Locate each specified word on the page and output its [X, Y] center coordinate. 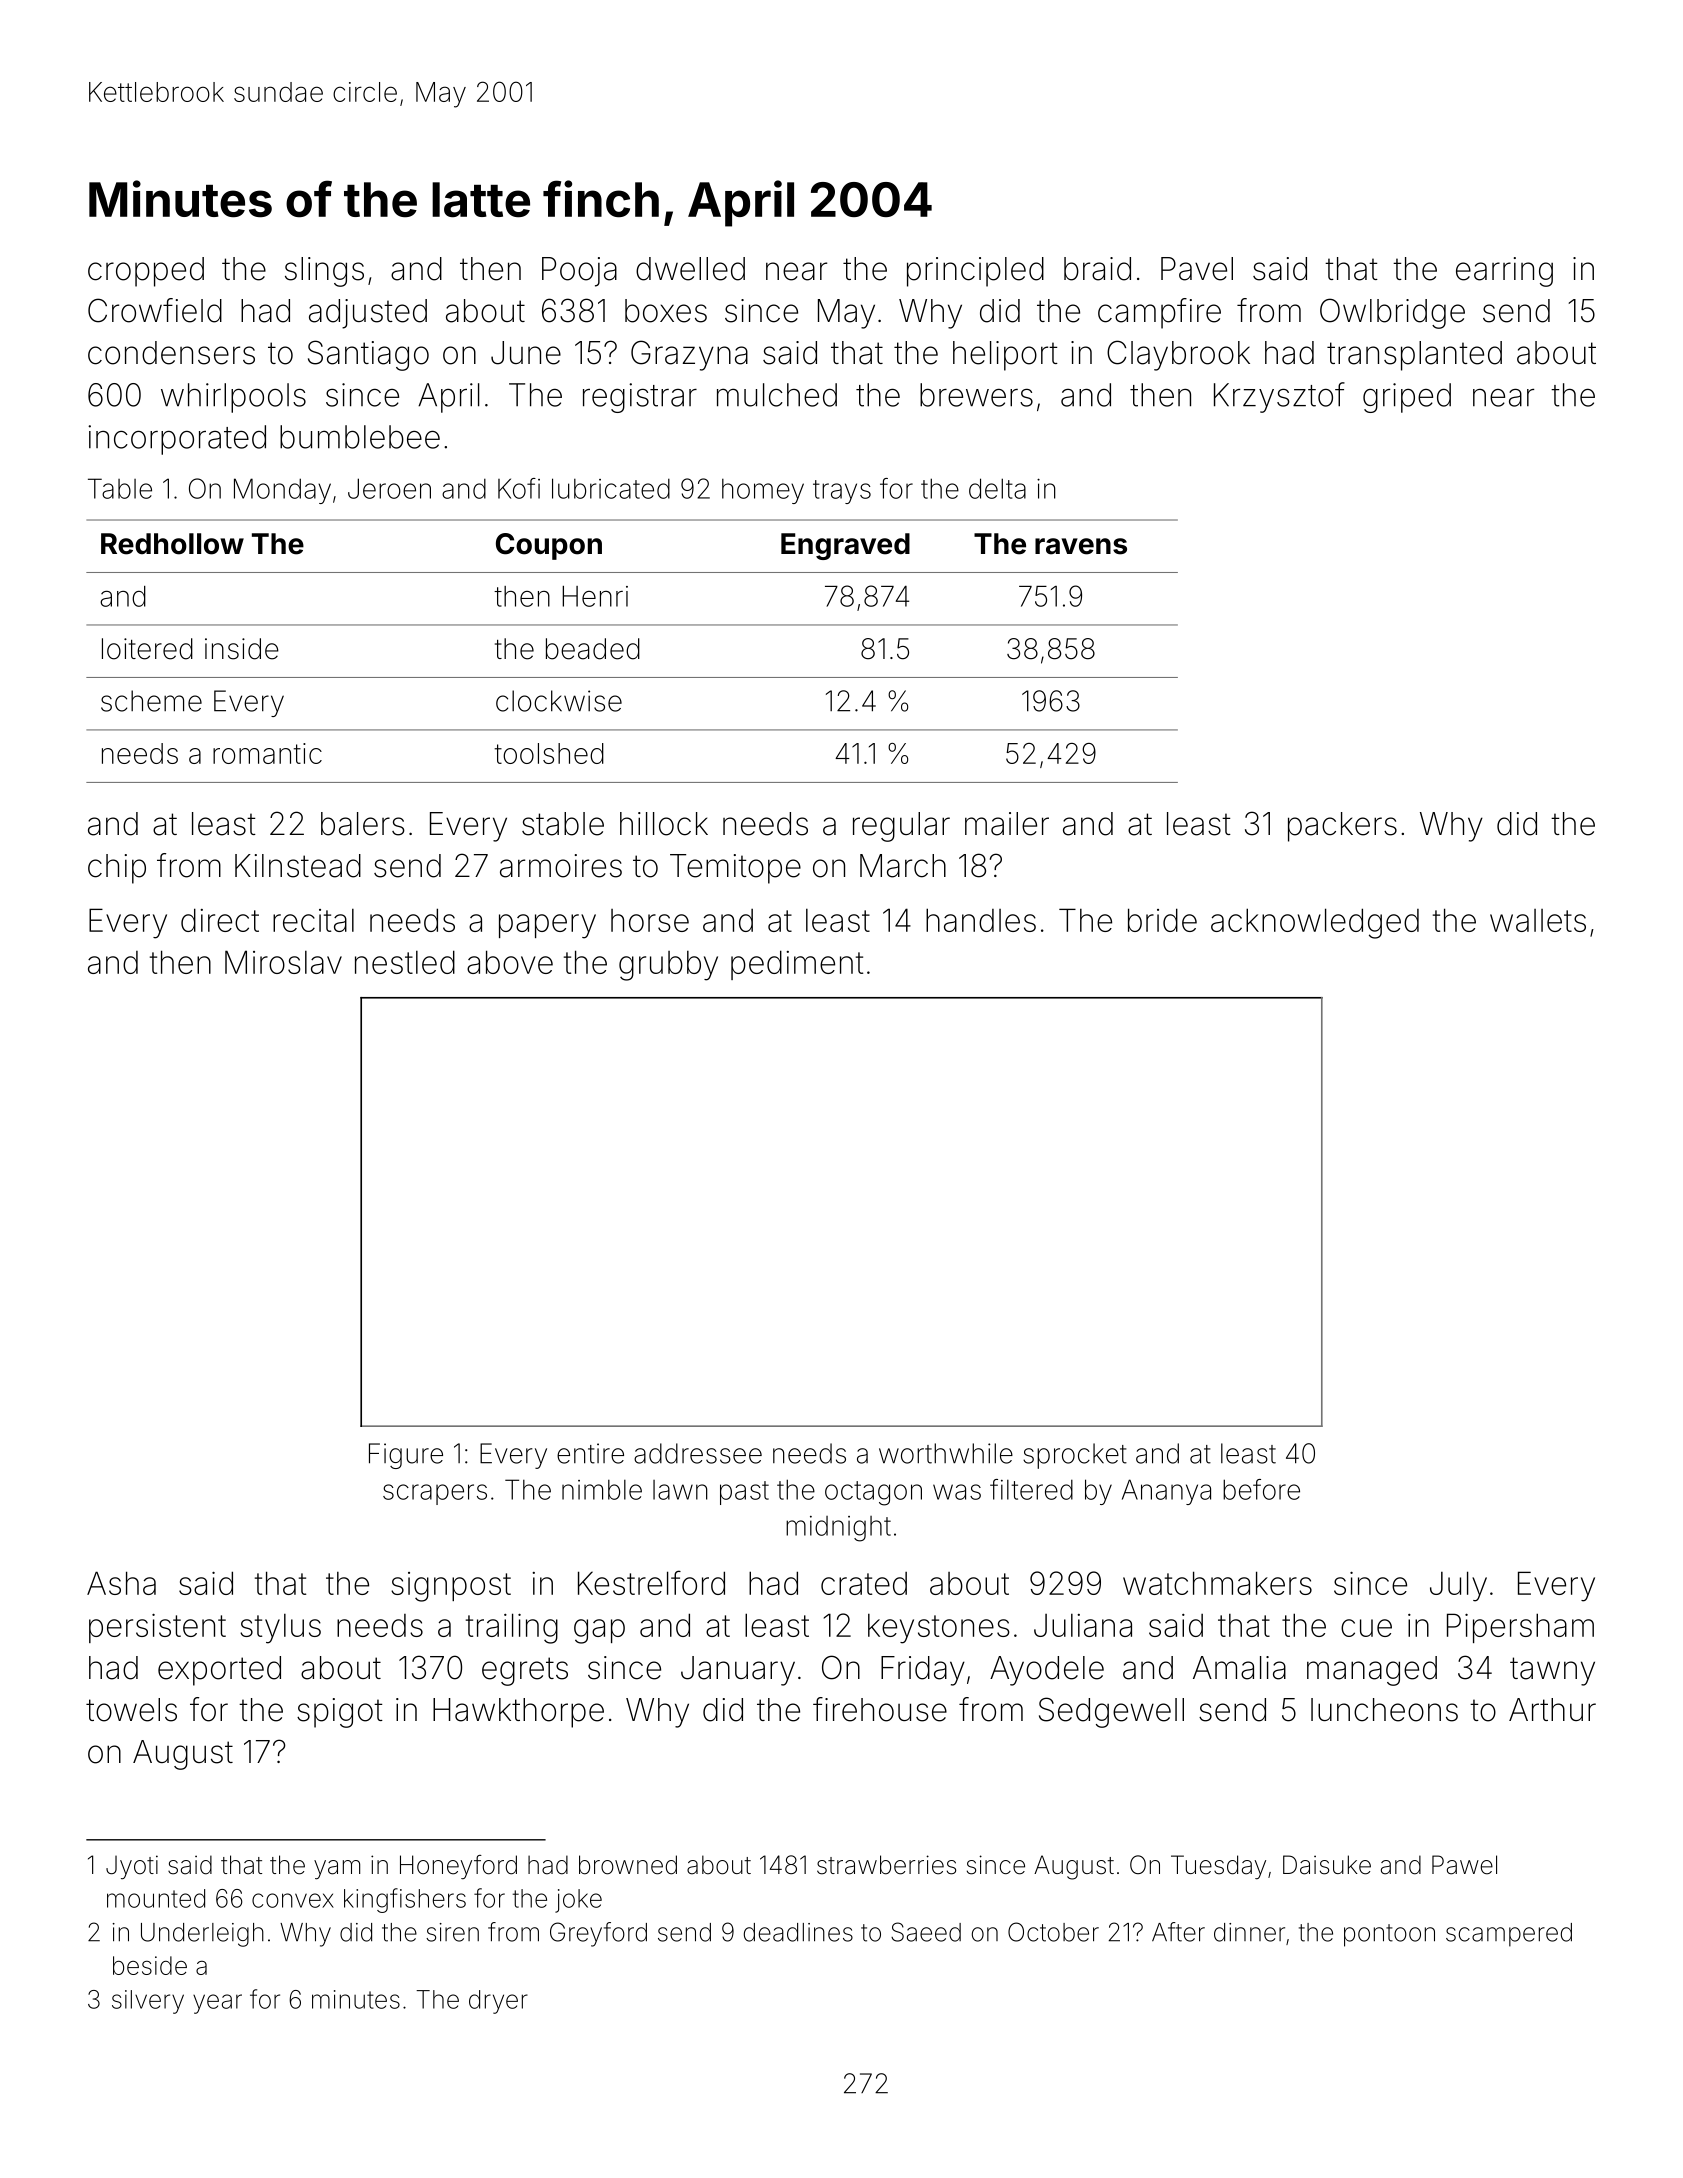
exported [219, 1671]
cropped [146, 272]
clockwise [559, 701]
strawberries [886, 1865]
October [1053, 1932]
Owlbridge [1392, 313]
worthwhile [946, 1453]
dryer [498, 2002]
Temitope [735, 869]
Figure [406, 1456]
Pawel [1464, 1865]
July [1458, 1586]
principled [975, 272]
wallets [1538, 920]
